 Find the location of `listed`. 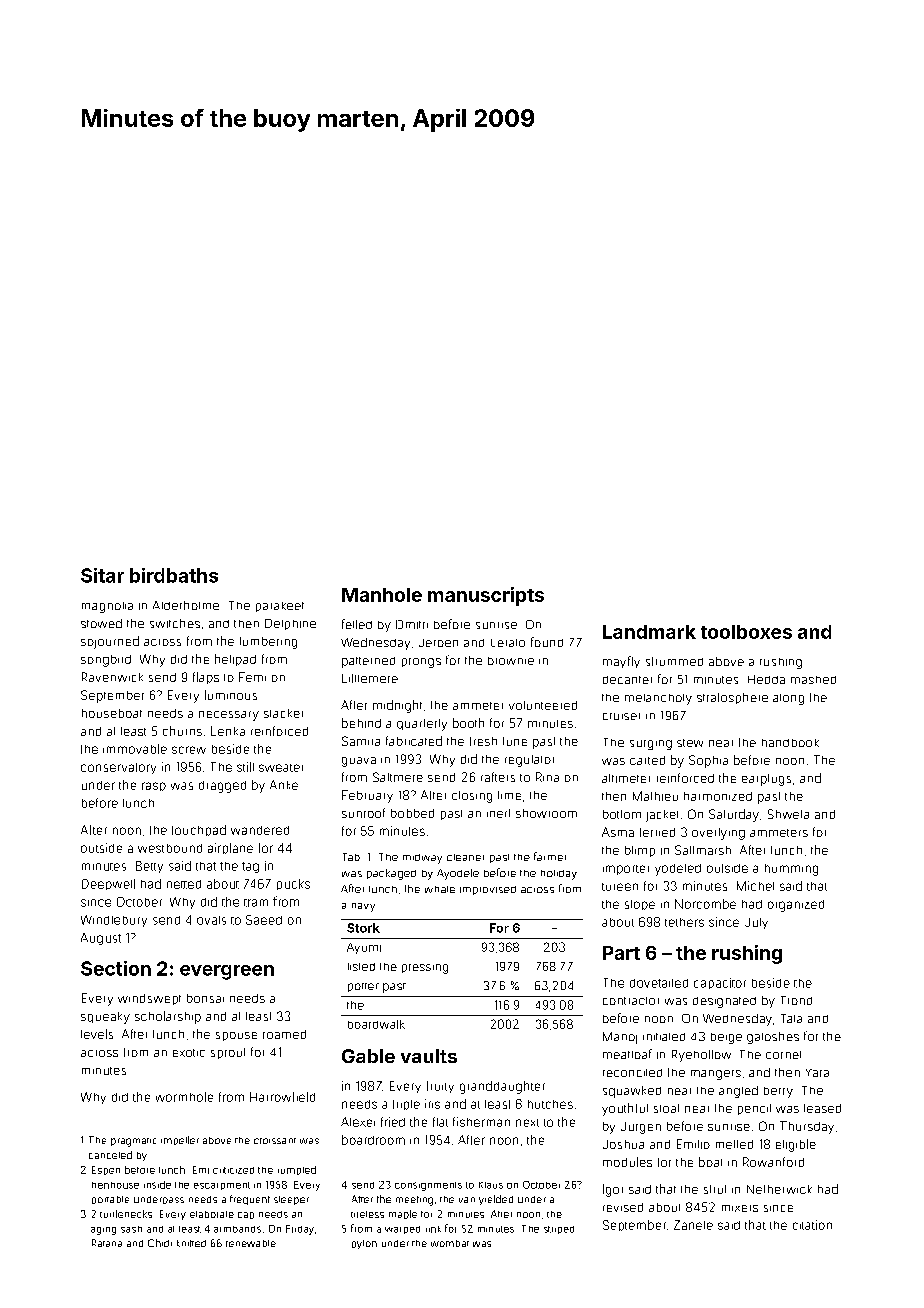

listed is located at coordinates (361, 967).
